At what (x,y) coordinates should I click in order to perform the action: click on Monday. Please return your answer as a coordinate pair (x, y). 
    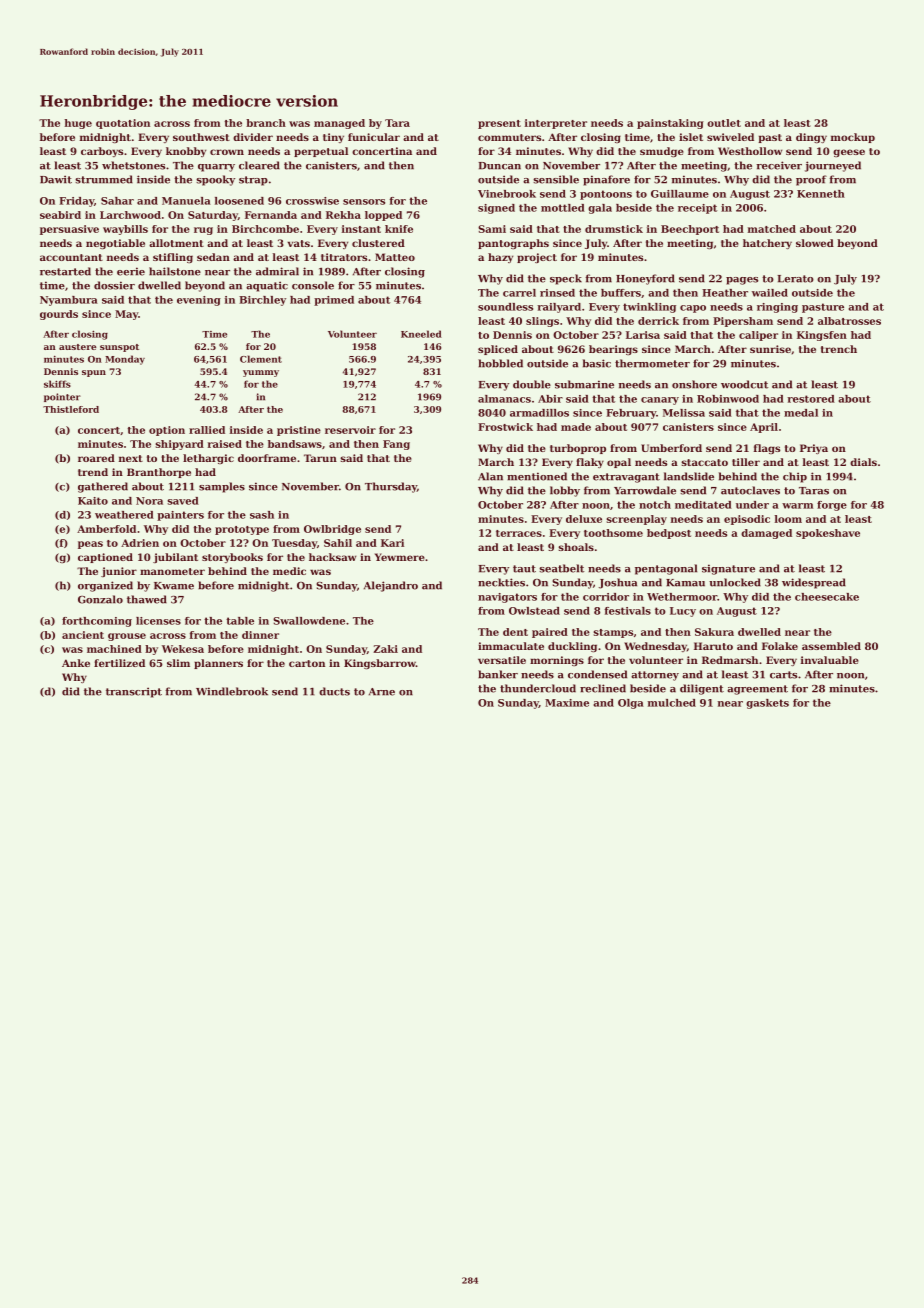
    Looking at the image, I should click on (125, 360).
